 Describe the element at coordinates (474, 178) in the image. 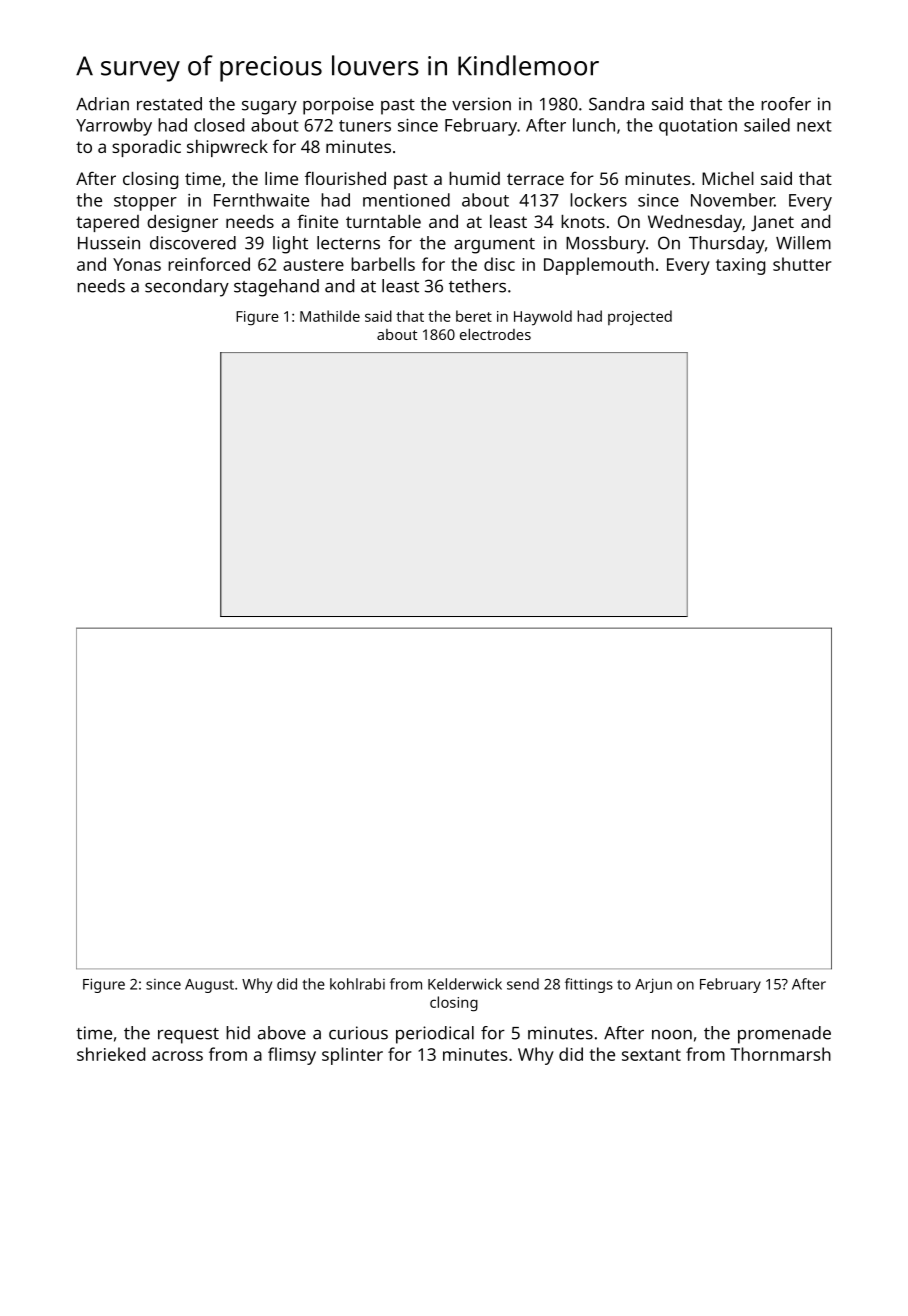

I see `humid` at that location.
